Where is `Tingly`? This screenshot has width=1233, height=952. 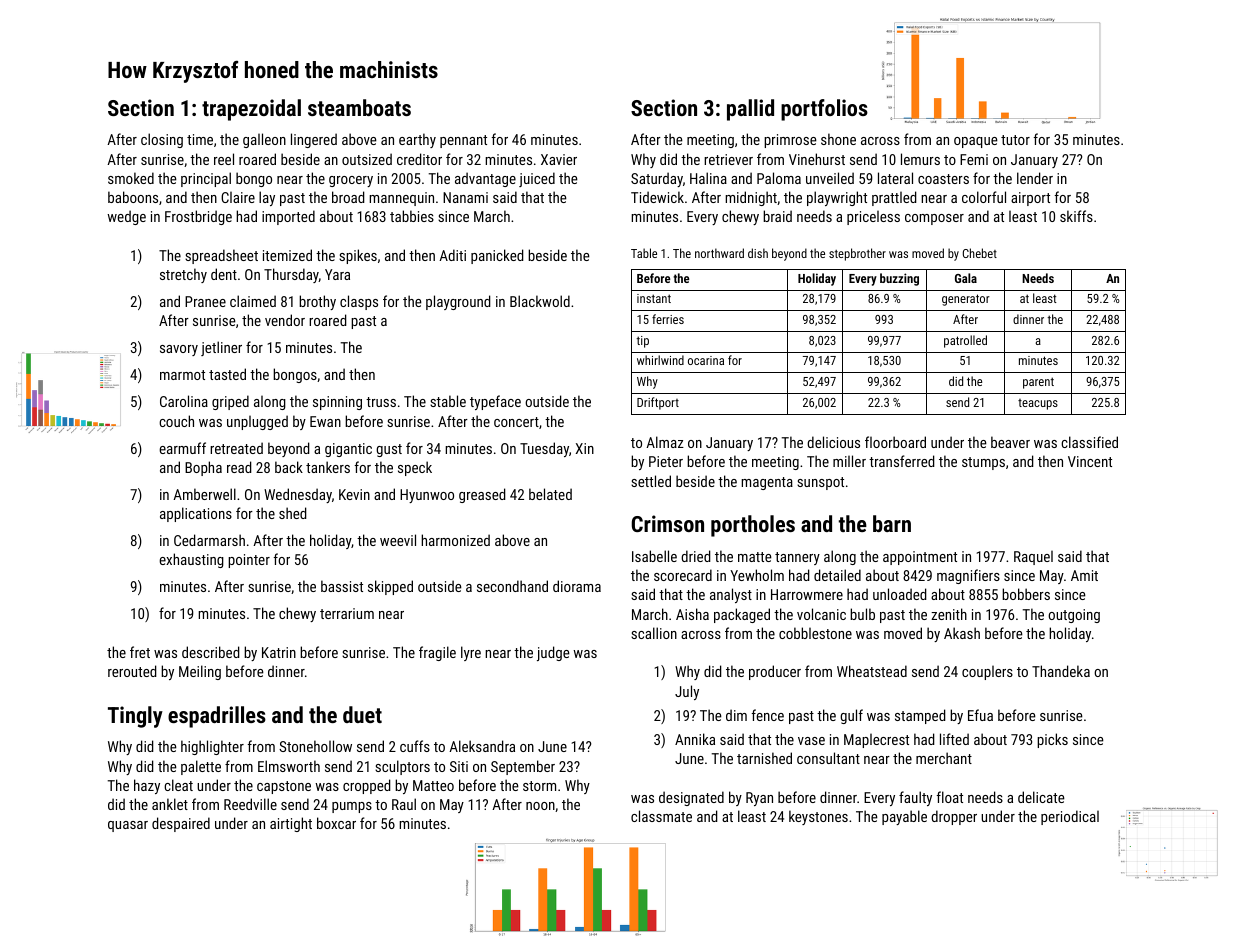
Tingly is located at coordinates (135, 717).
